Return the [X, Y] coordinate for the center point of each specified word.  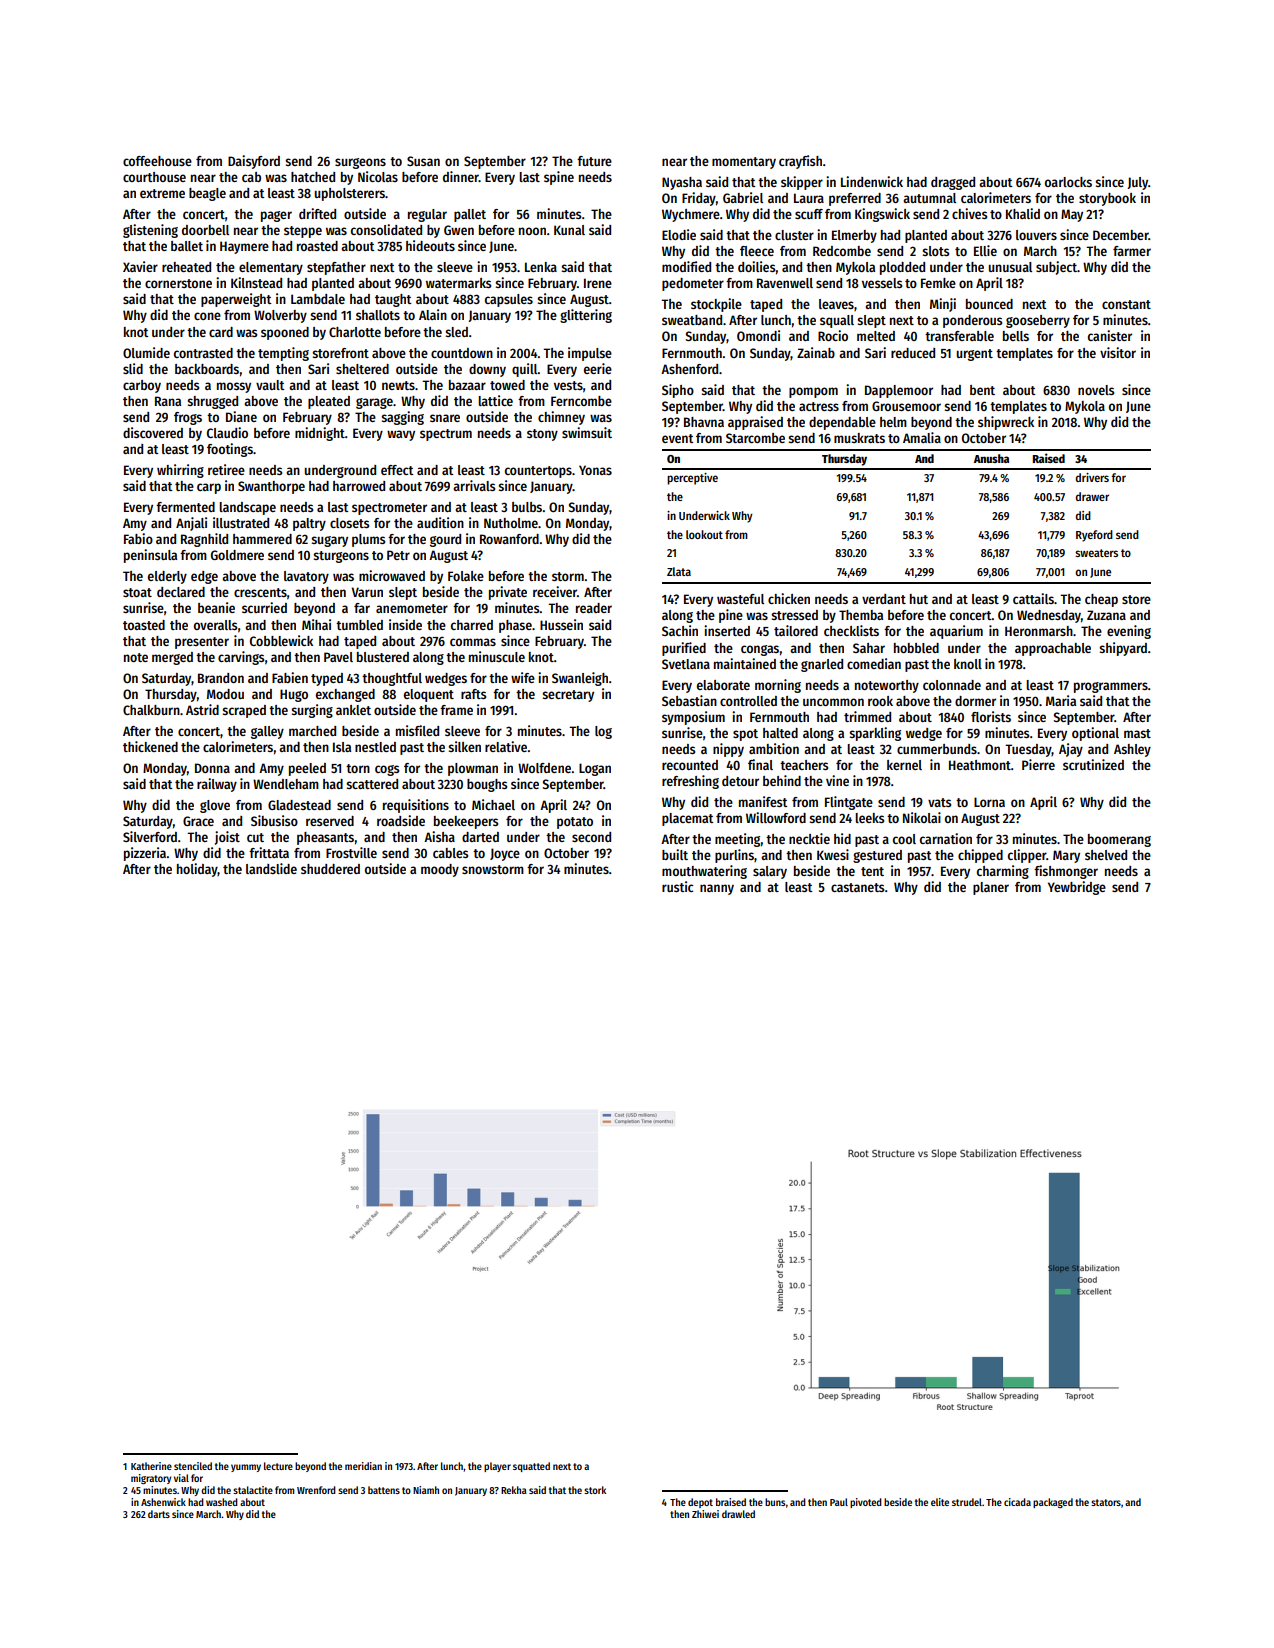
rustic [677, 886]
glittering [586, 316]
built [675, 854]
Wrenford [316, 1490]
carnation [946, 838]
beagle [207, 194]
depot [700, 1503]
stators [1106, 1502]
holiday [197, 870]
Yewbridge [1077, 888]
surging [312, 711]
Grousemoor [906, 406]
